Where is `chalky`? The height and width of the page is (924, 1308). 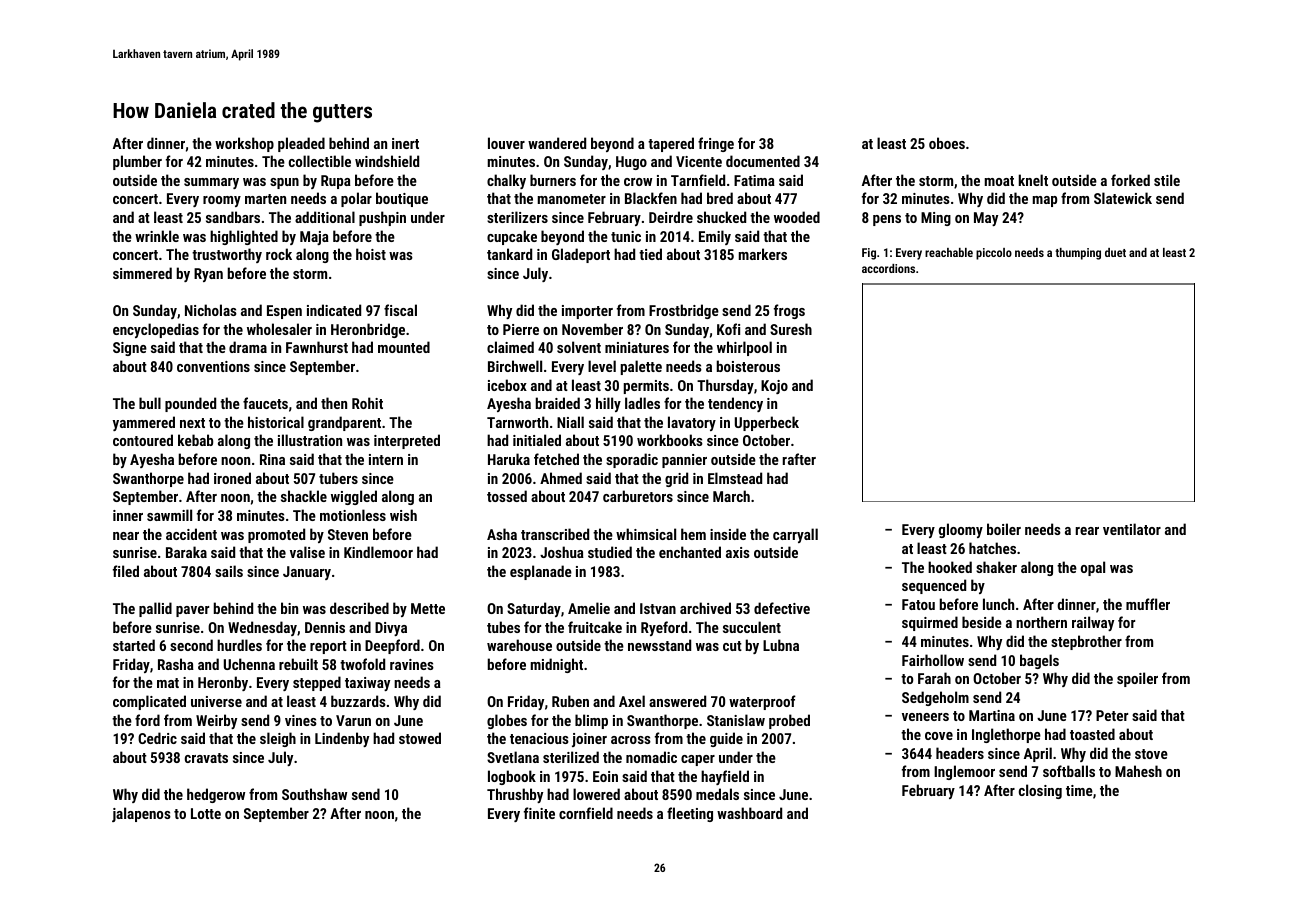 chalky is located at coordinates (506, 181).
